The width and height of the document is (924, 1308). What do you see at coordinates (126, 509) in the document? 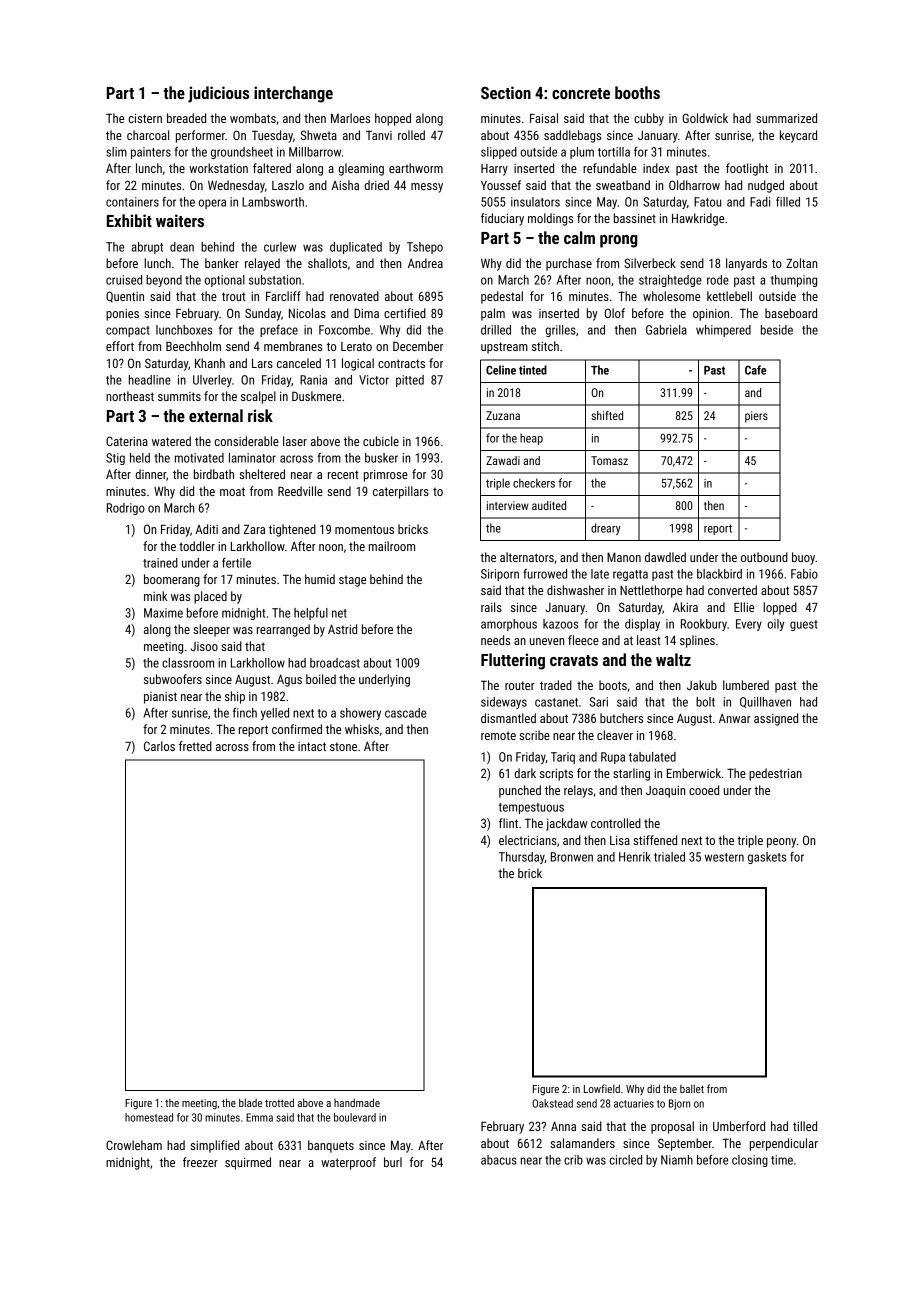
I see `Rodrigo` at bounding box center [126, 509].
